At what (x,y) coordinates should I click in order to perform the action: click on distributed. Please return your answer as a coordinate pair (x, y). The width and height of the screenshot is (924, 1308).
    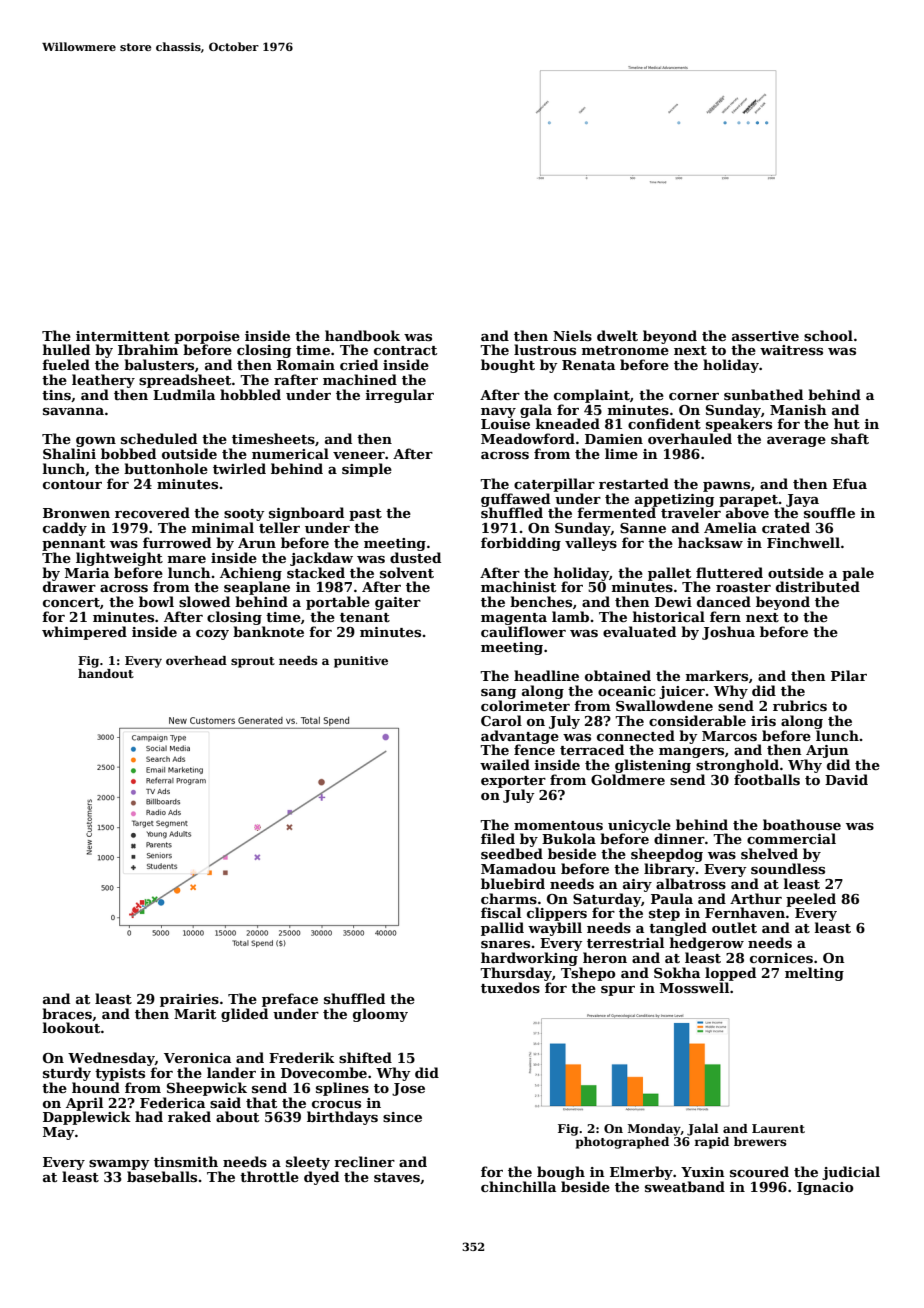
    Looking at the image, I should click on (818, 586).
